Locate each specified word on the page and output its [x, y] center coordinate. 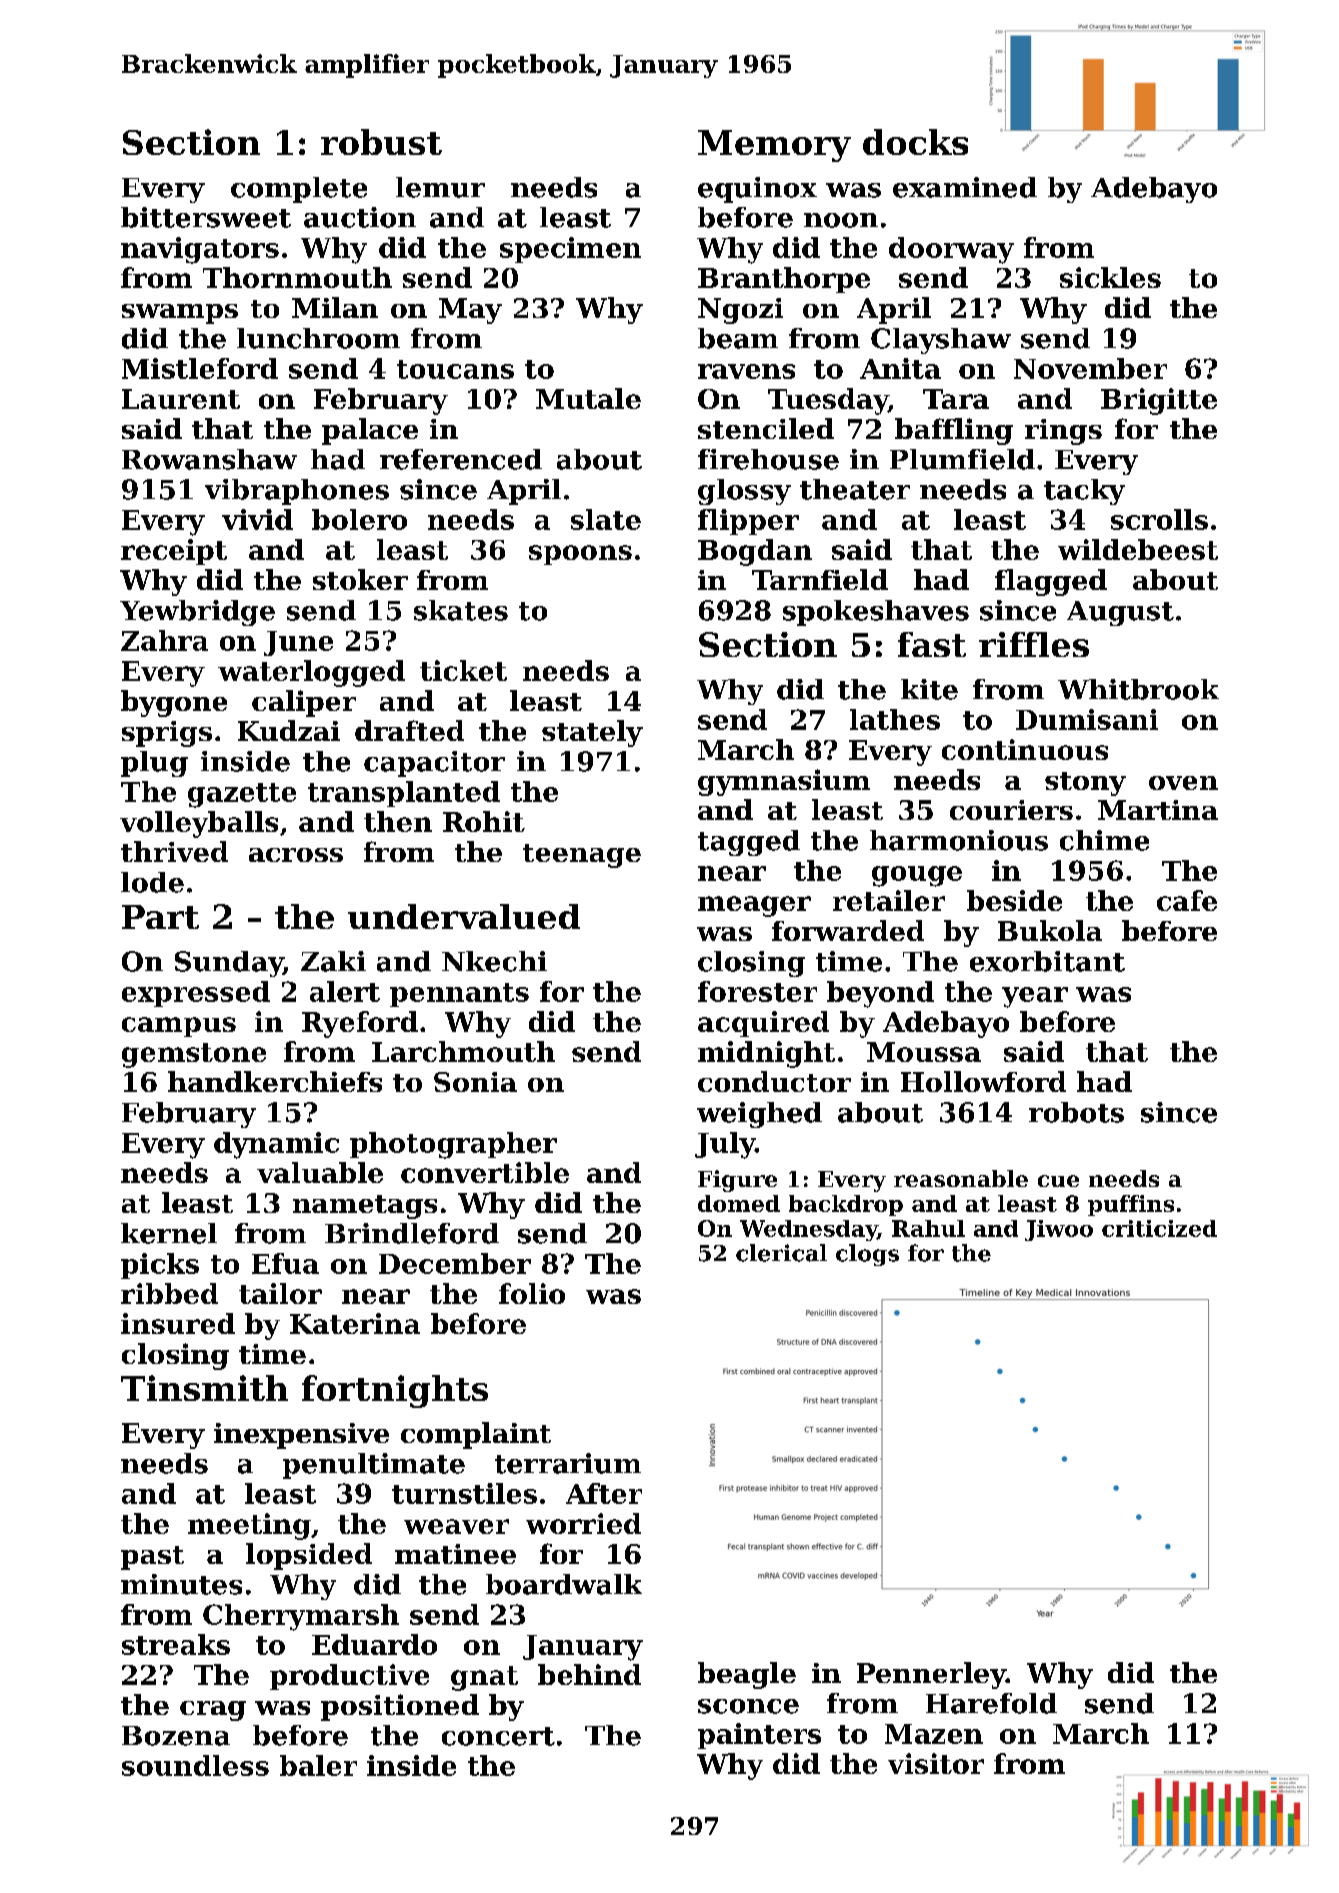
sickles [1110, 277]
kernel [169, 1233]
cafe [1187, 900]
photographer [453, 1145]
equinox [757, 190]
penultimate [374, 1466]
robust [381, 142]
